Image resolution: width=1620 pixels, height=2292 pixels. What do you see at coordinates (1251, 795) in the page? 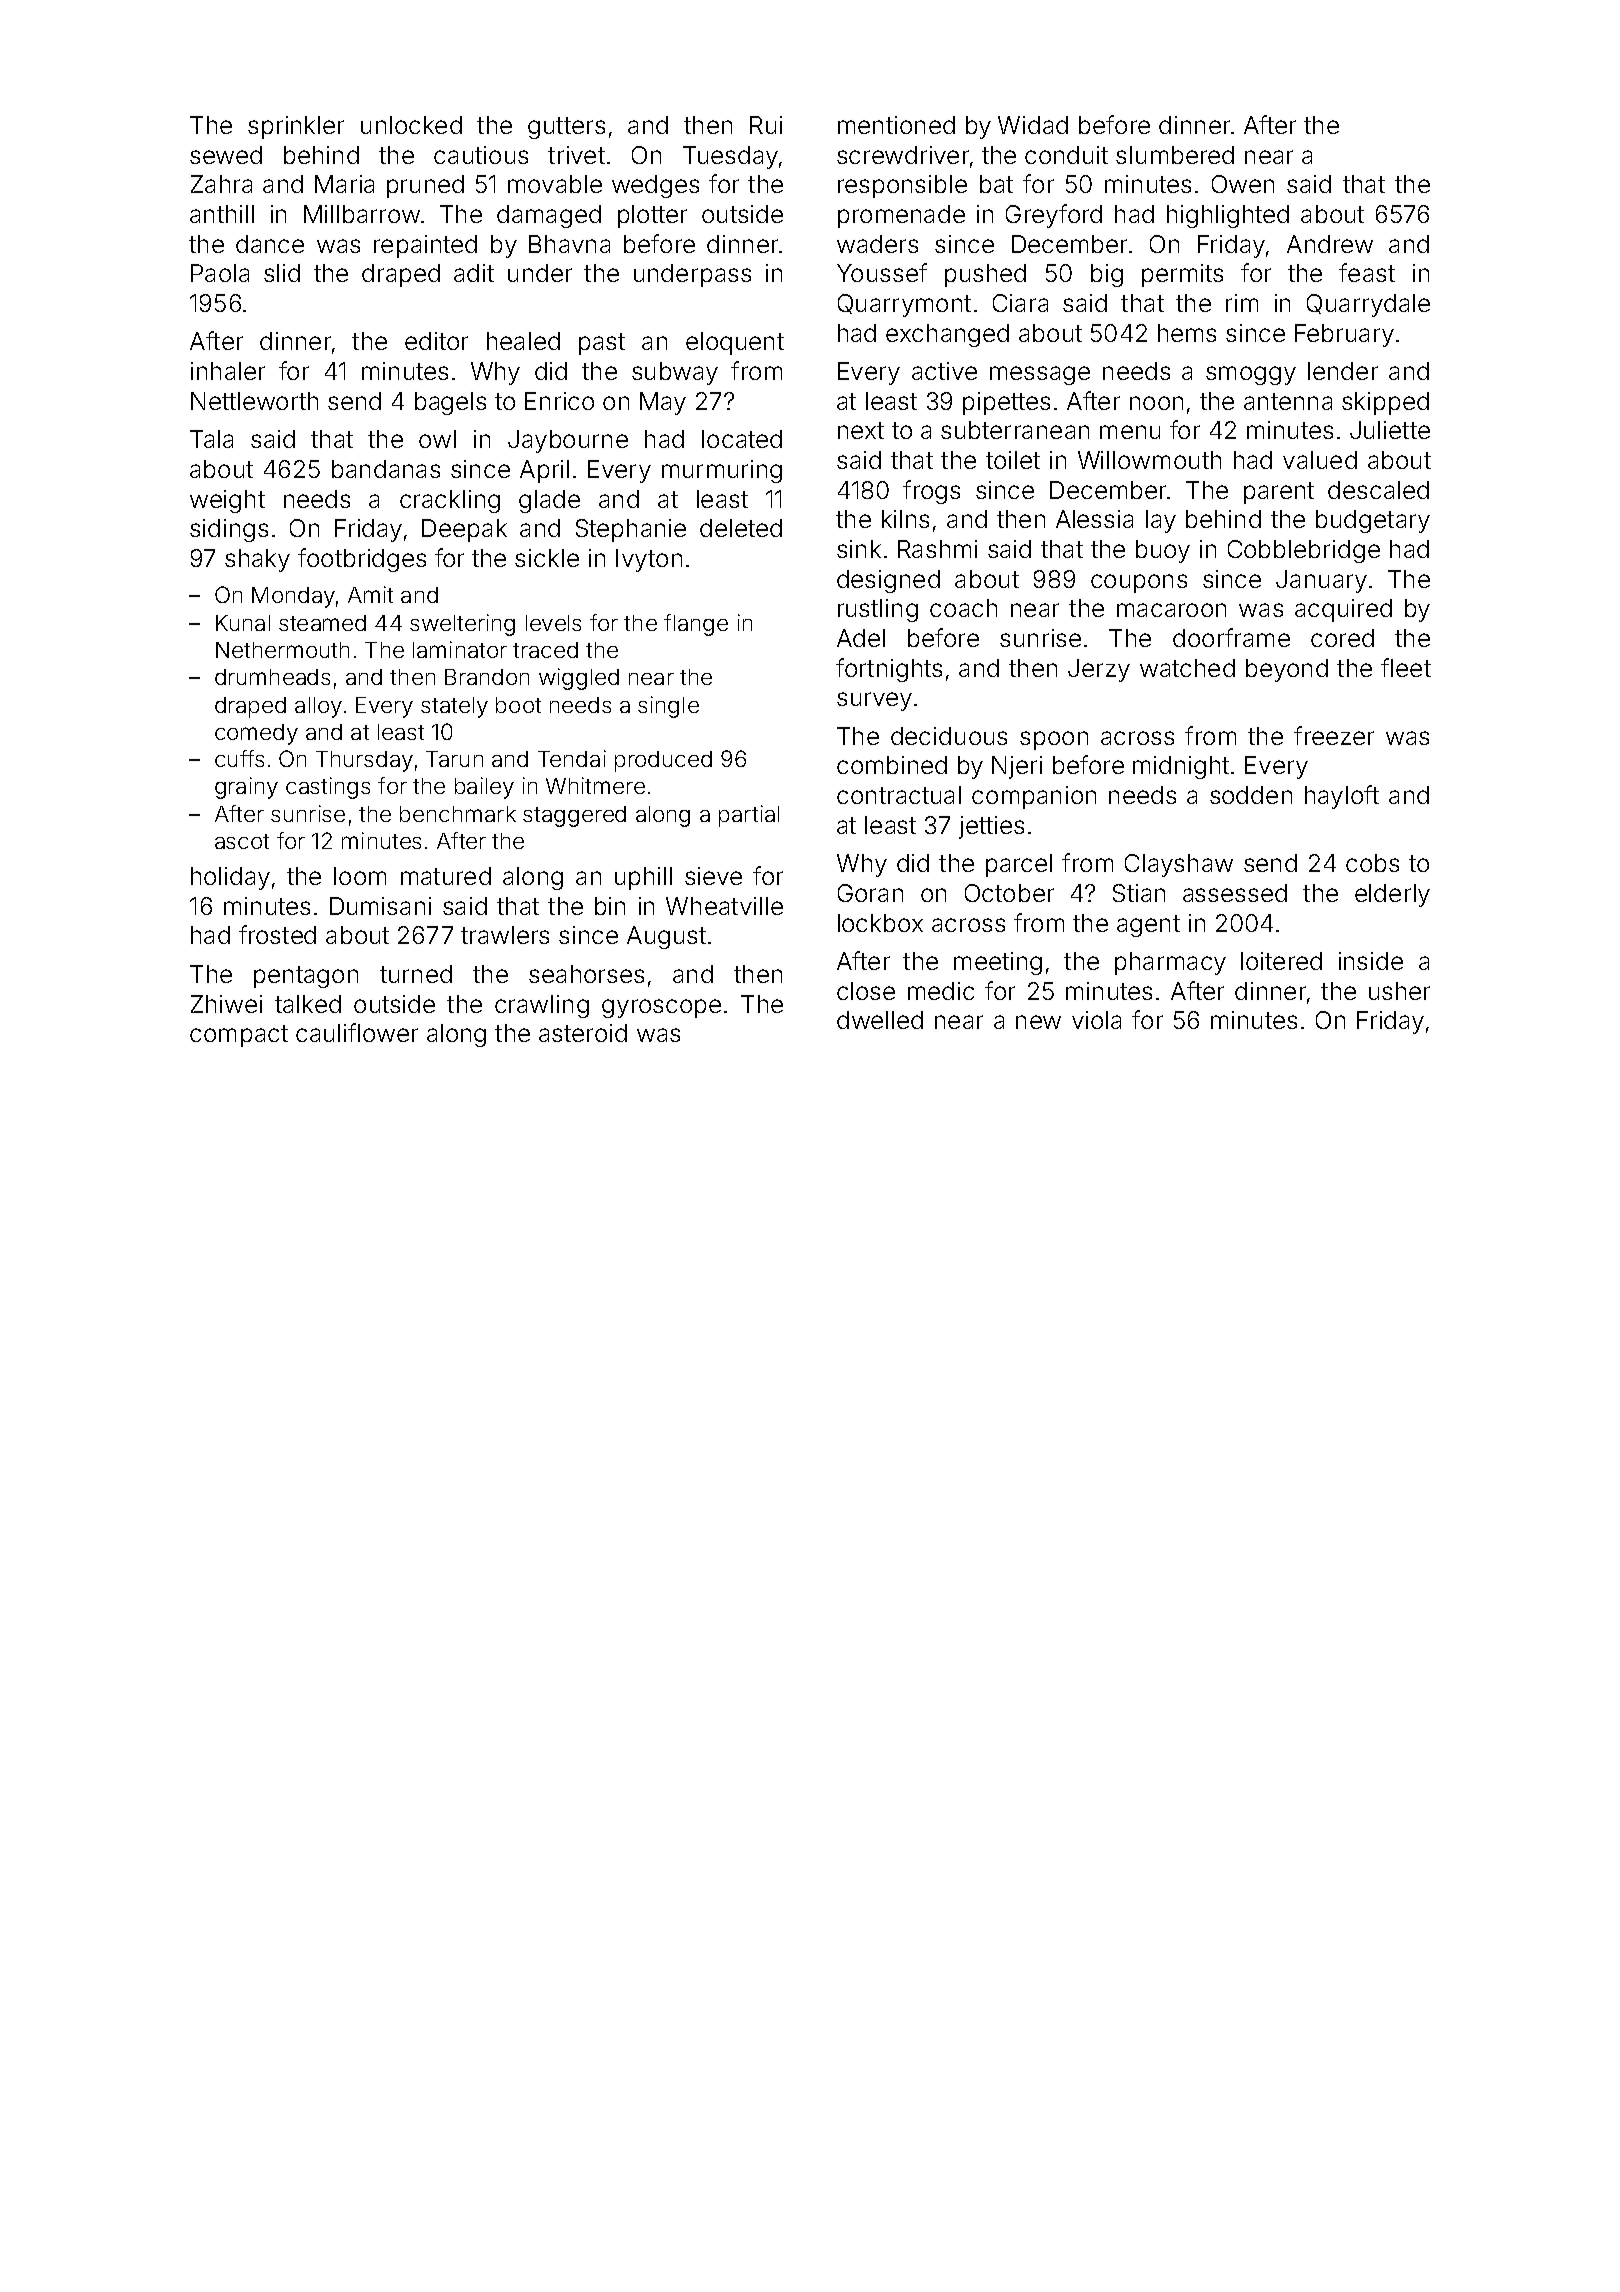
I see `sodden` at bounding box center [1251, 795].
